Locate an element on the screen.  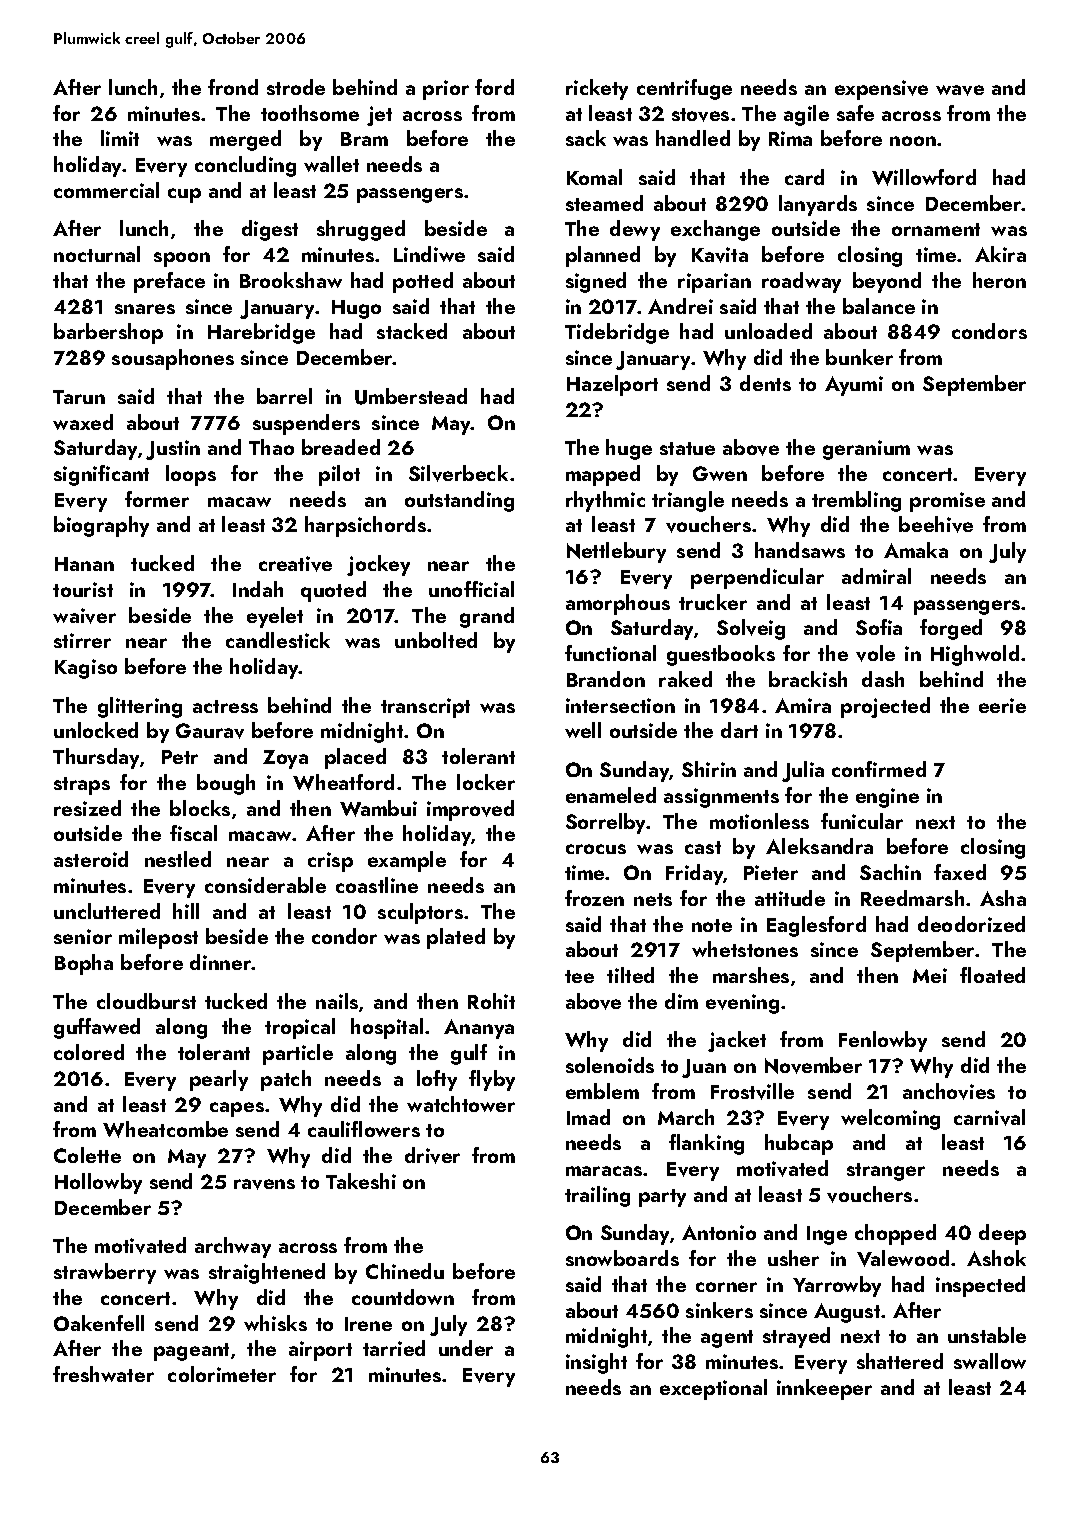
dim is located at coordinates (681, 1001).
